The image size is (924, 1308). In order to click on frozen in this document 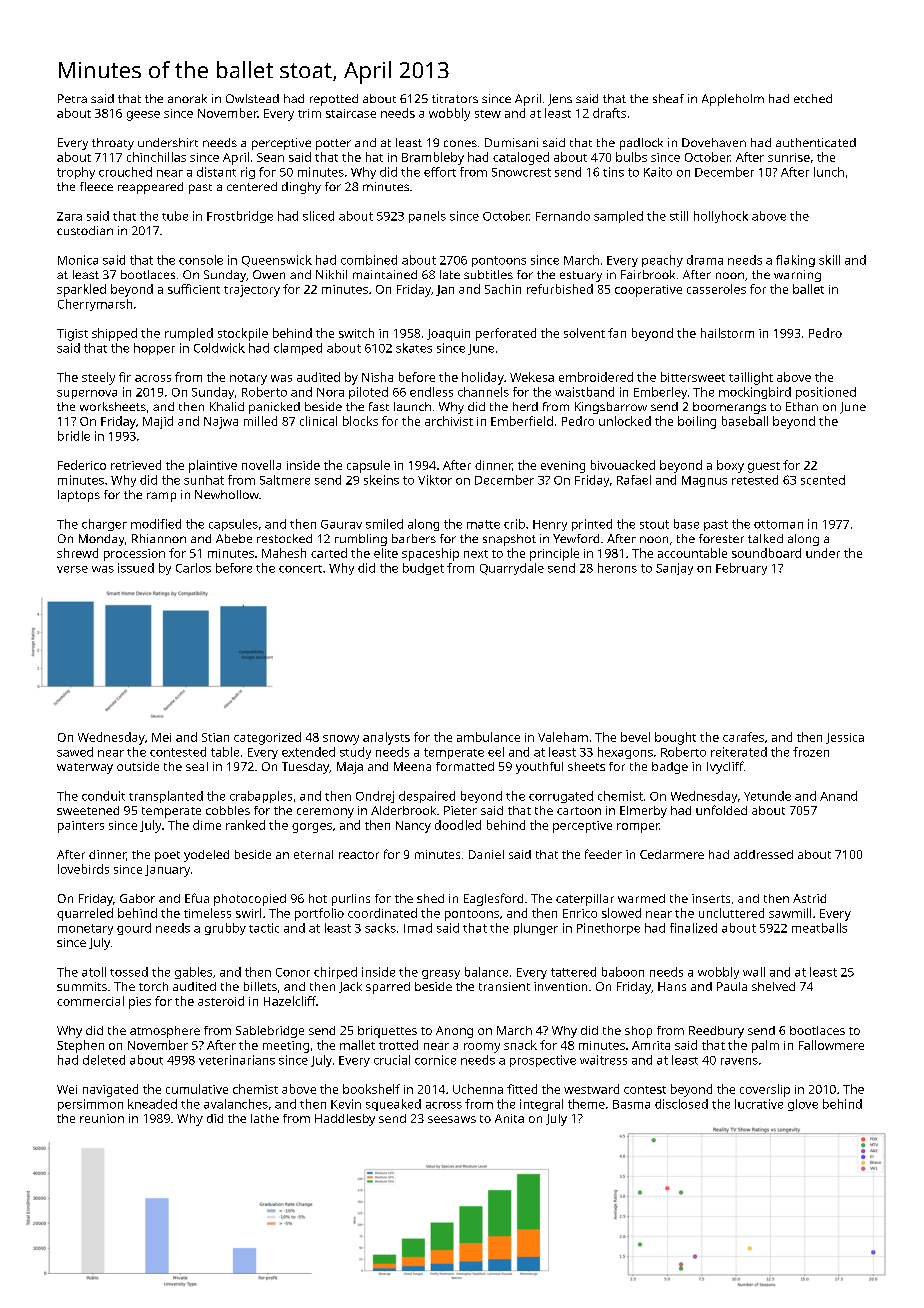, I will do `click(811, 752)`.
